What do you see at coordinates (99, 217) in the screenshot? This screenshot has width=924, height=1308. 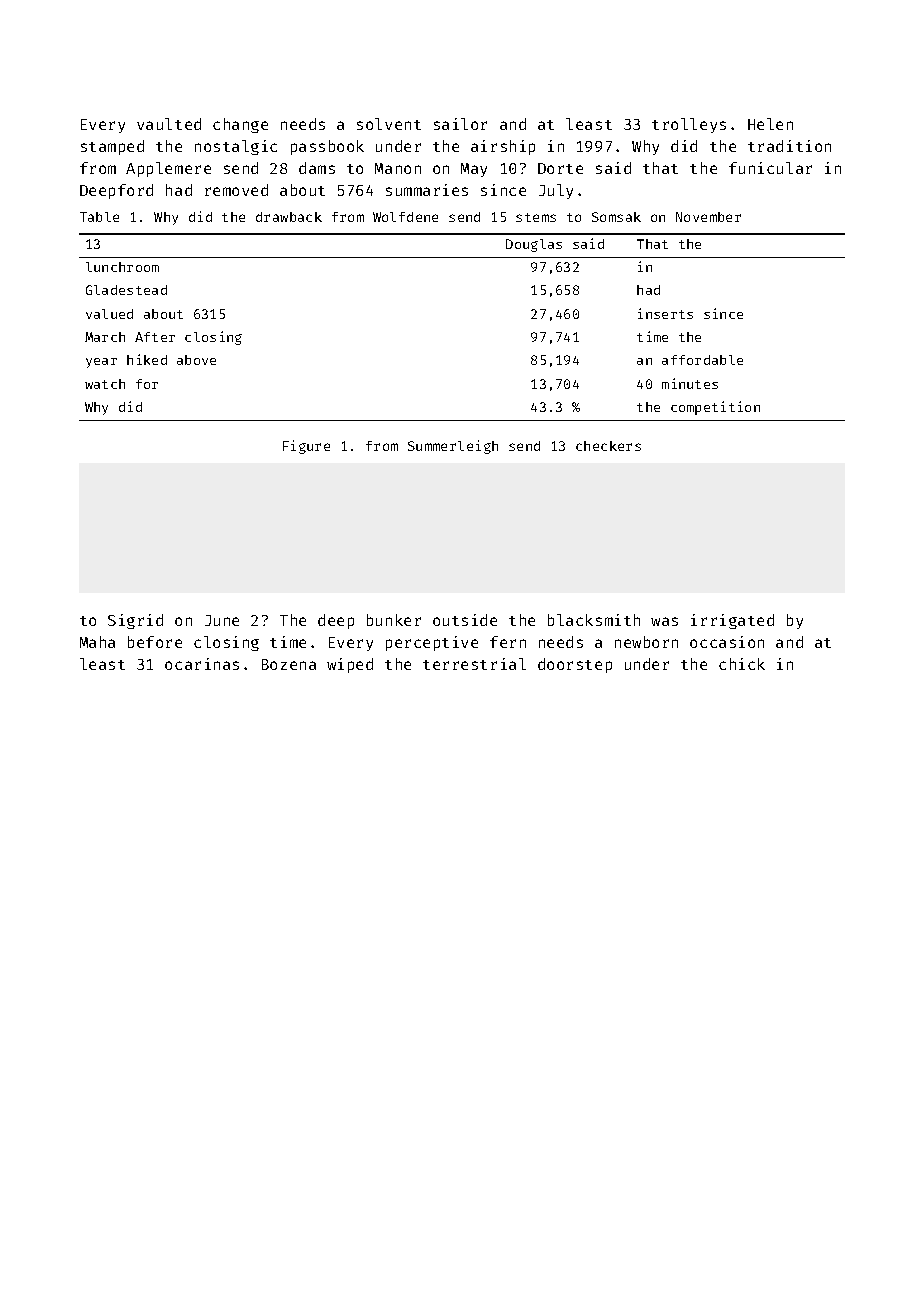 I see `Table` at bounding box center [99, 217].
